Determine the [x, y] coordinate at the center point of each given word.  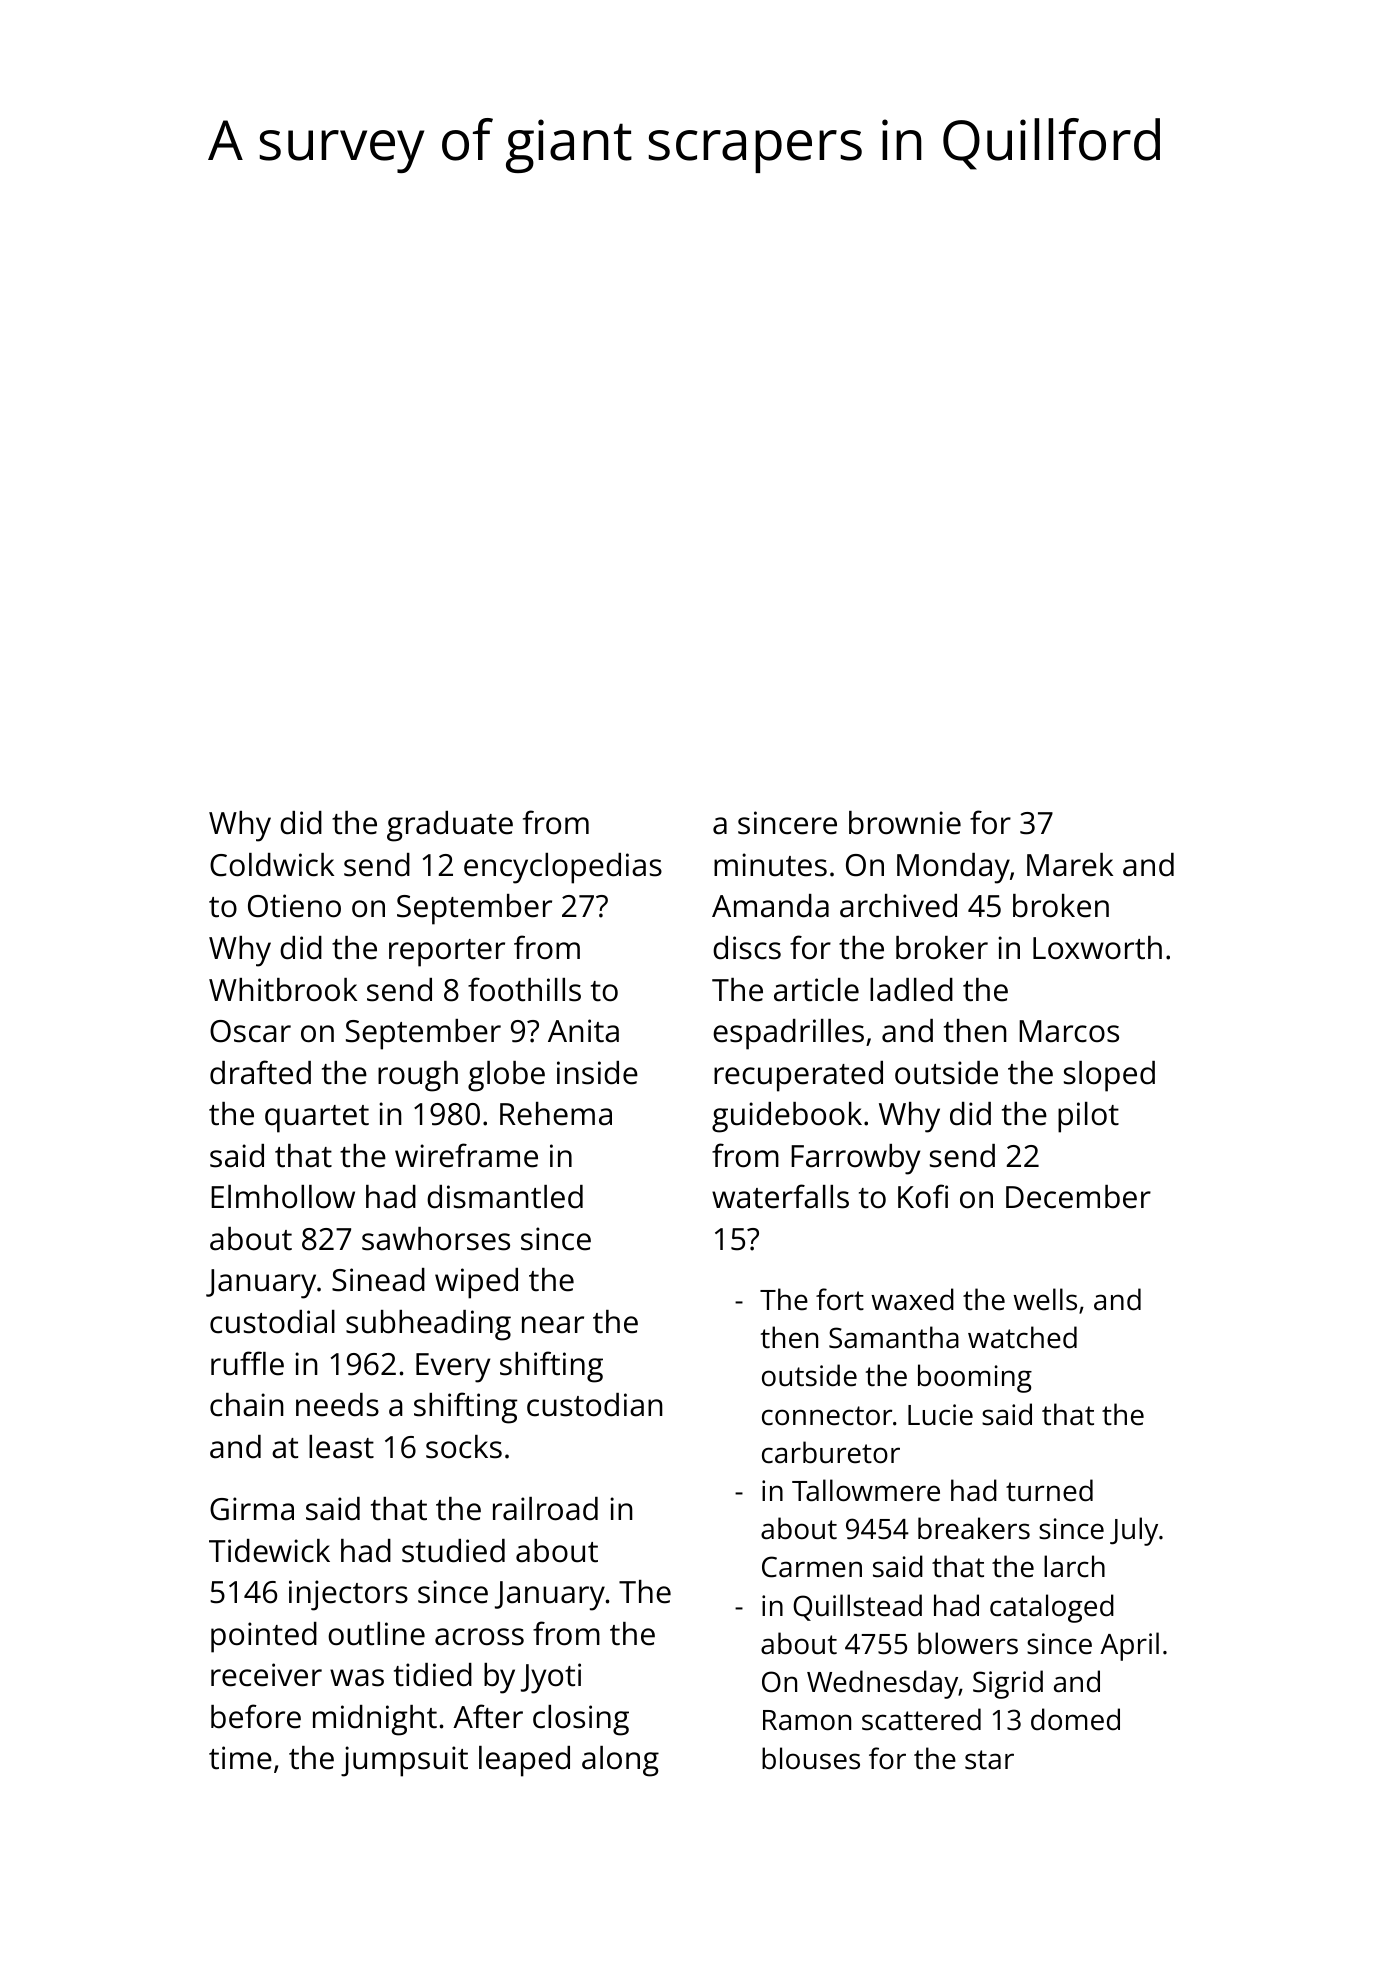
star [989, 1760]
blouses [811, 1758]
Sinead [378, 1280]
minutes [770, 865]
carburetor [831, 1452]
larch [1074, 1566]
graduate [450, 826]
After [488, 1716]
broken [1061, 906]
